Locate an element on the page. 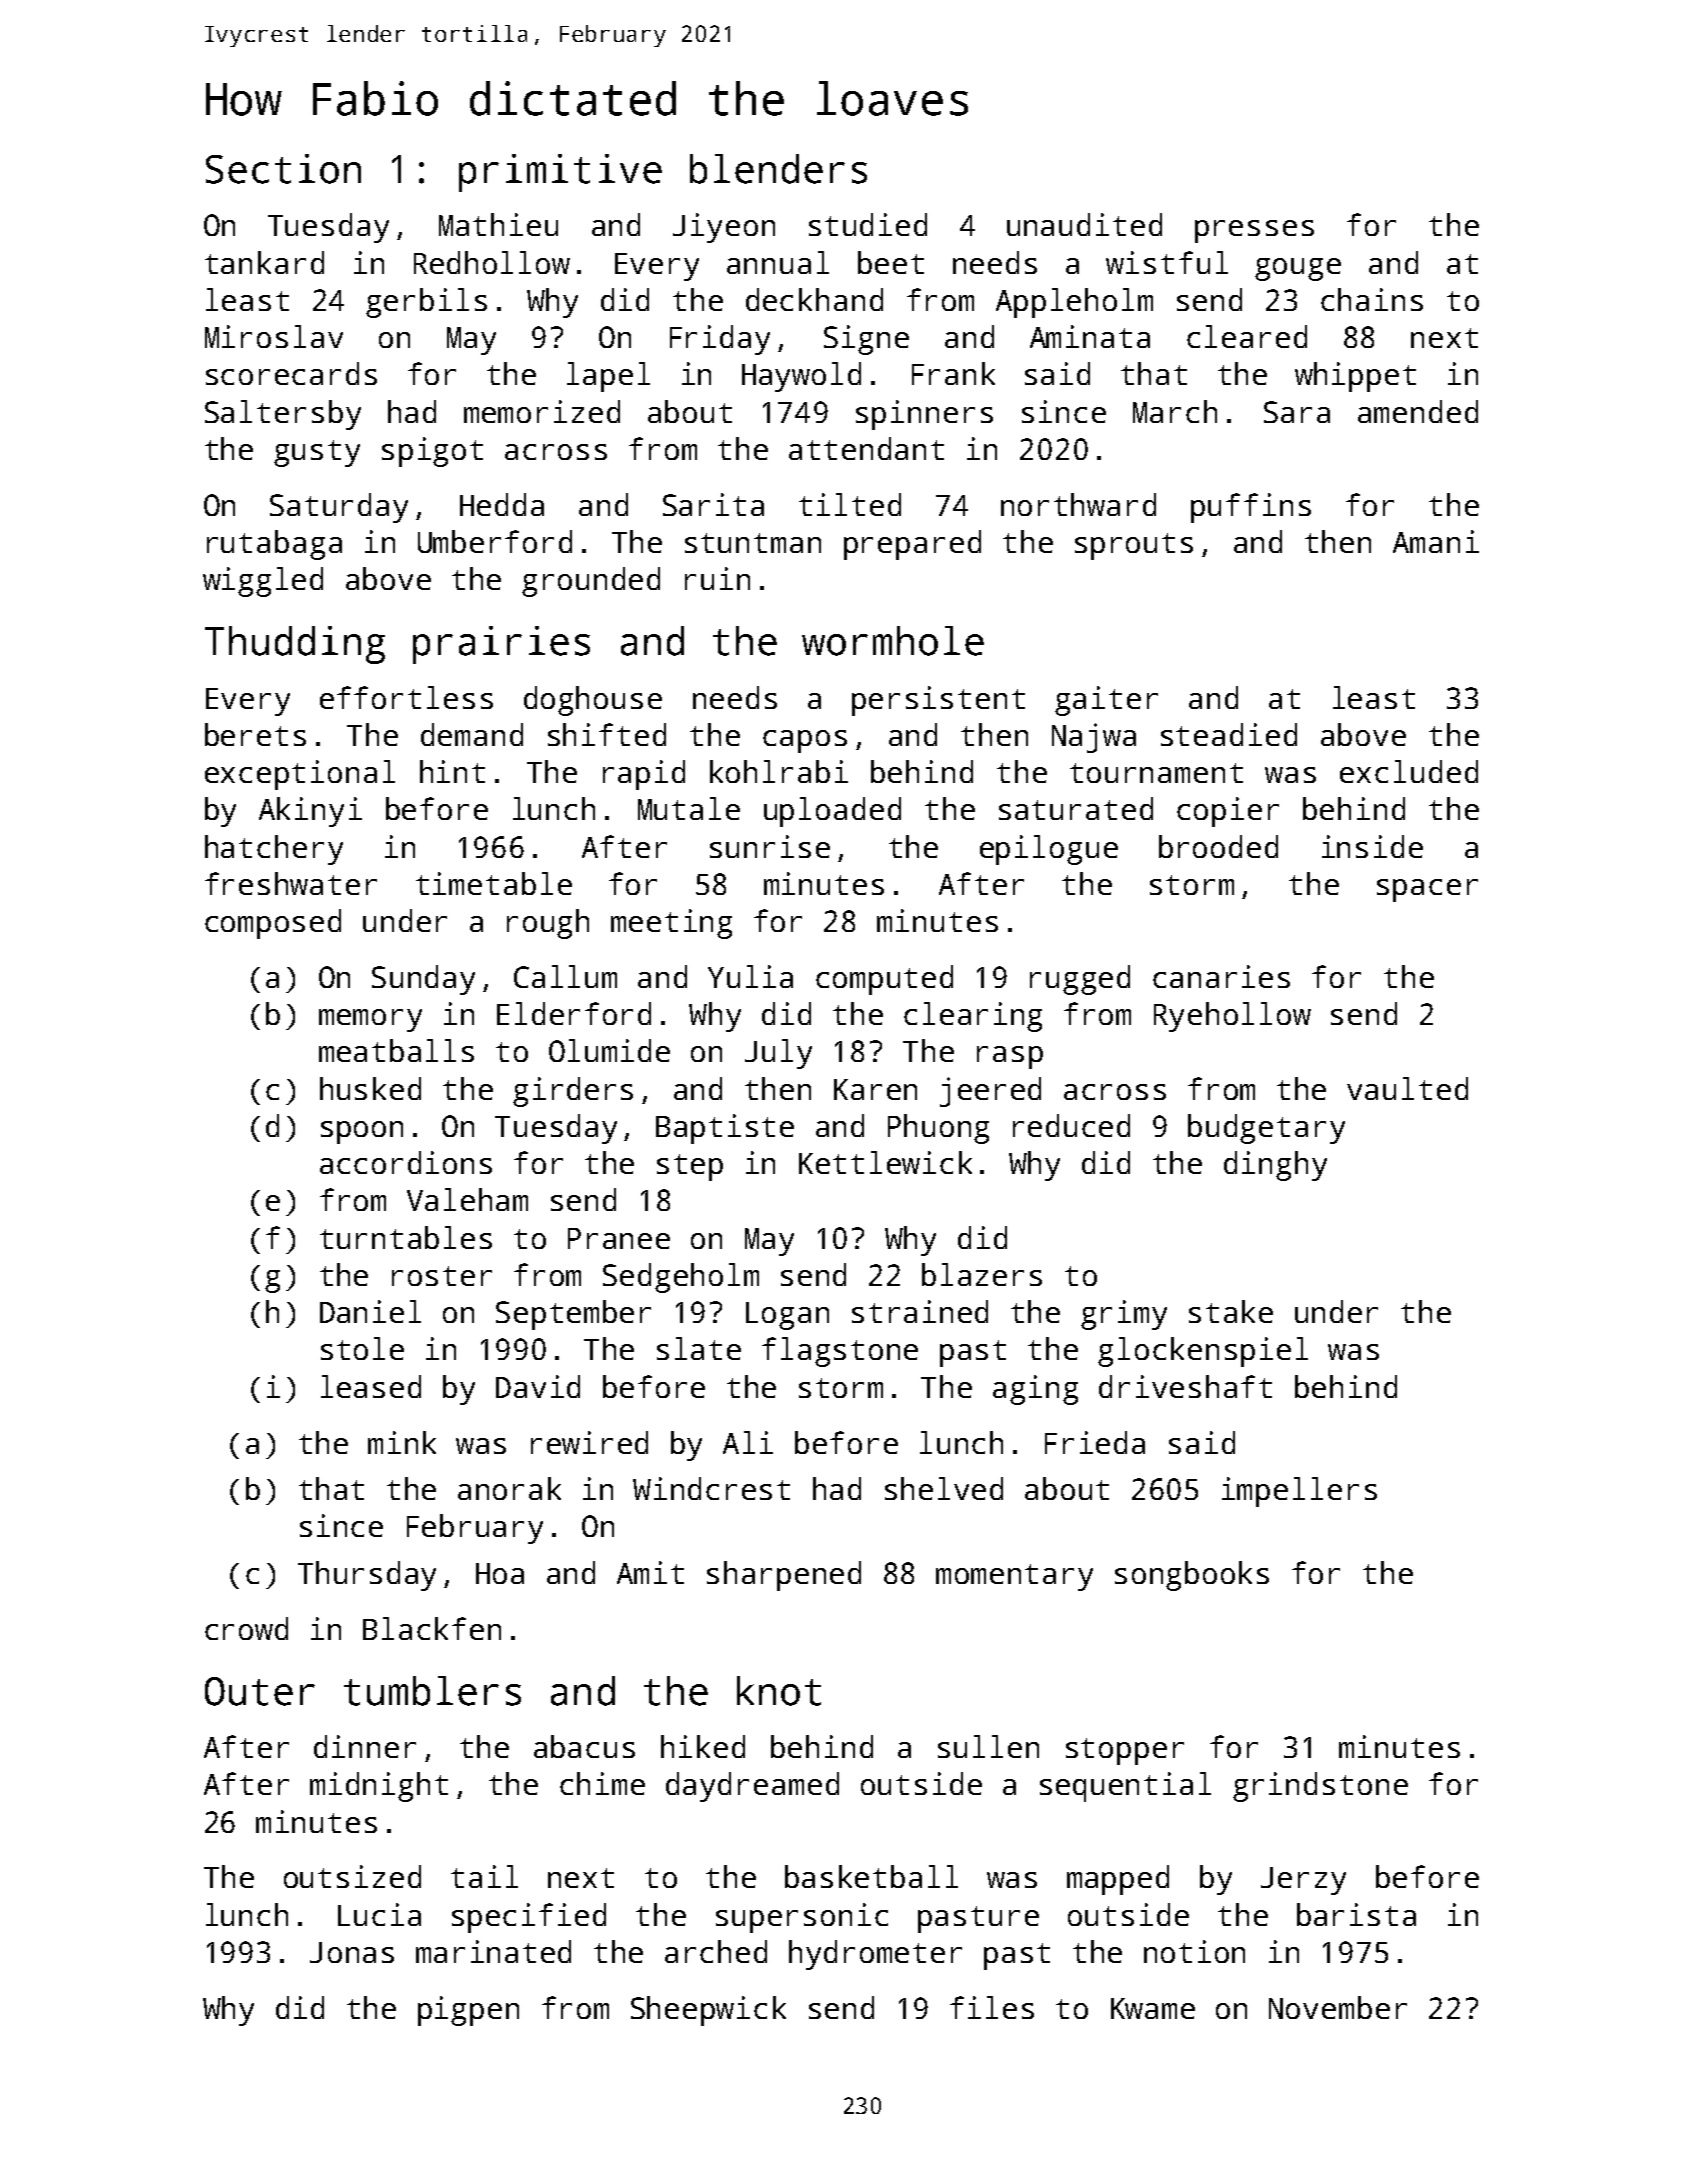 The width and height of the document is (1683, 2178). inside is located at coordinates (1372, 846).
